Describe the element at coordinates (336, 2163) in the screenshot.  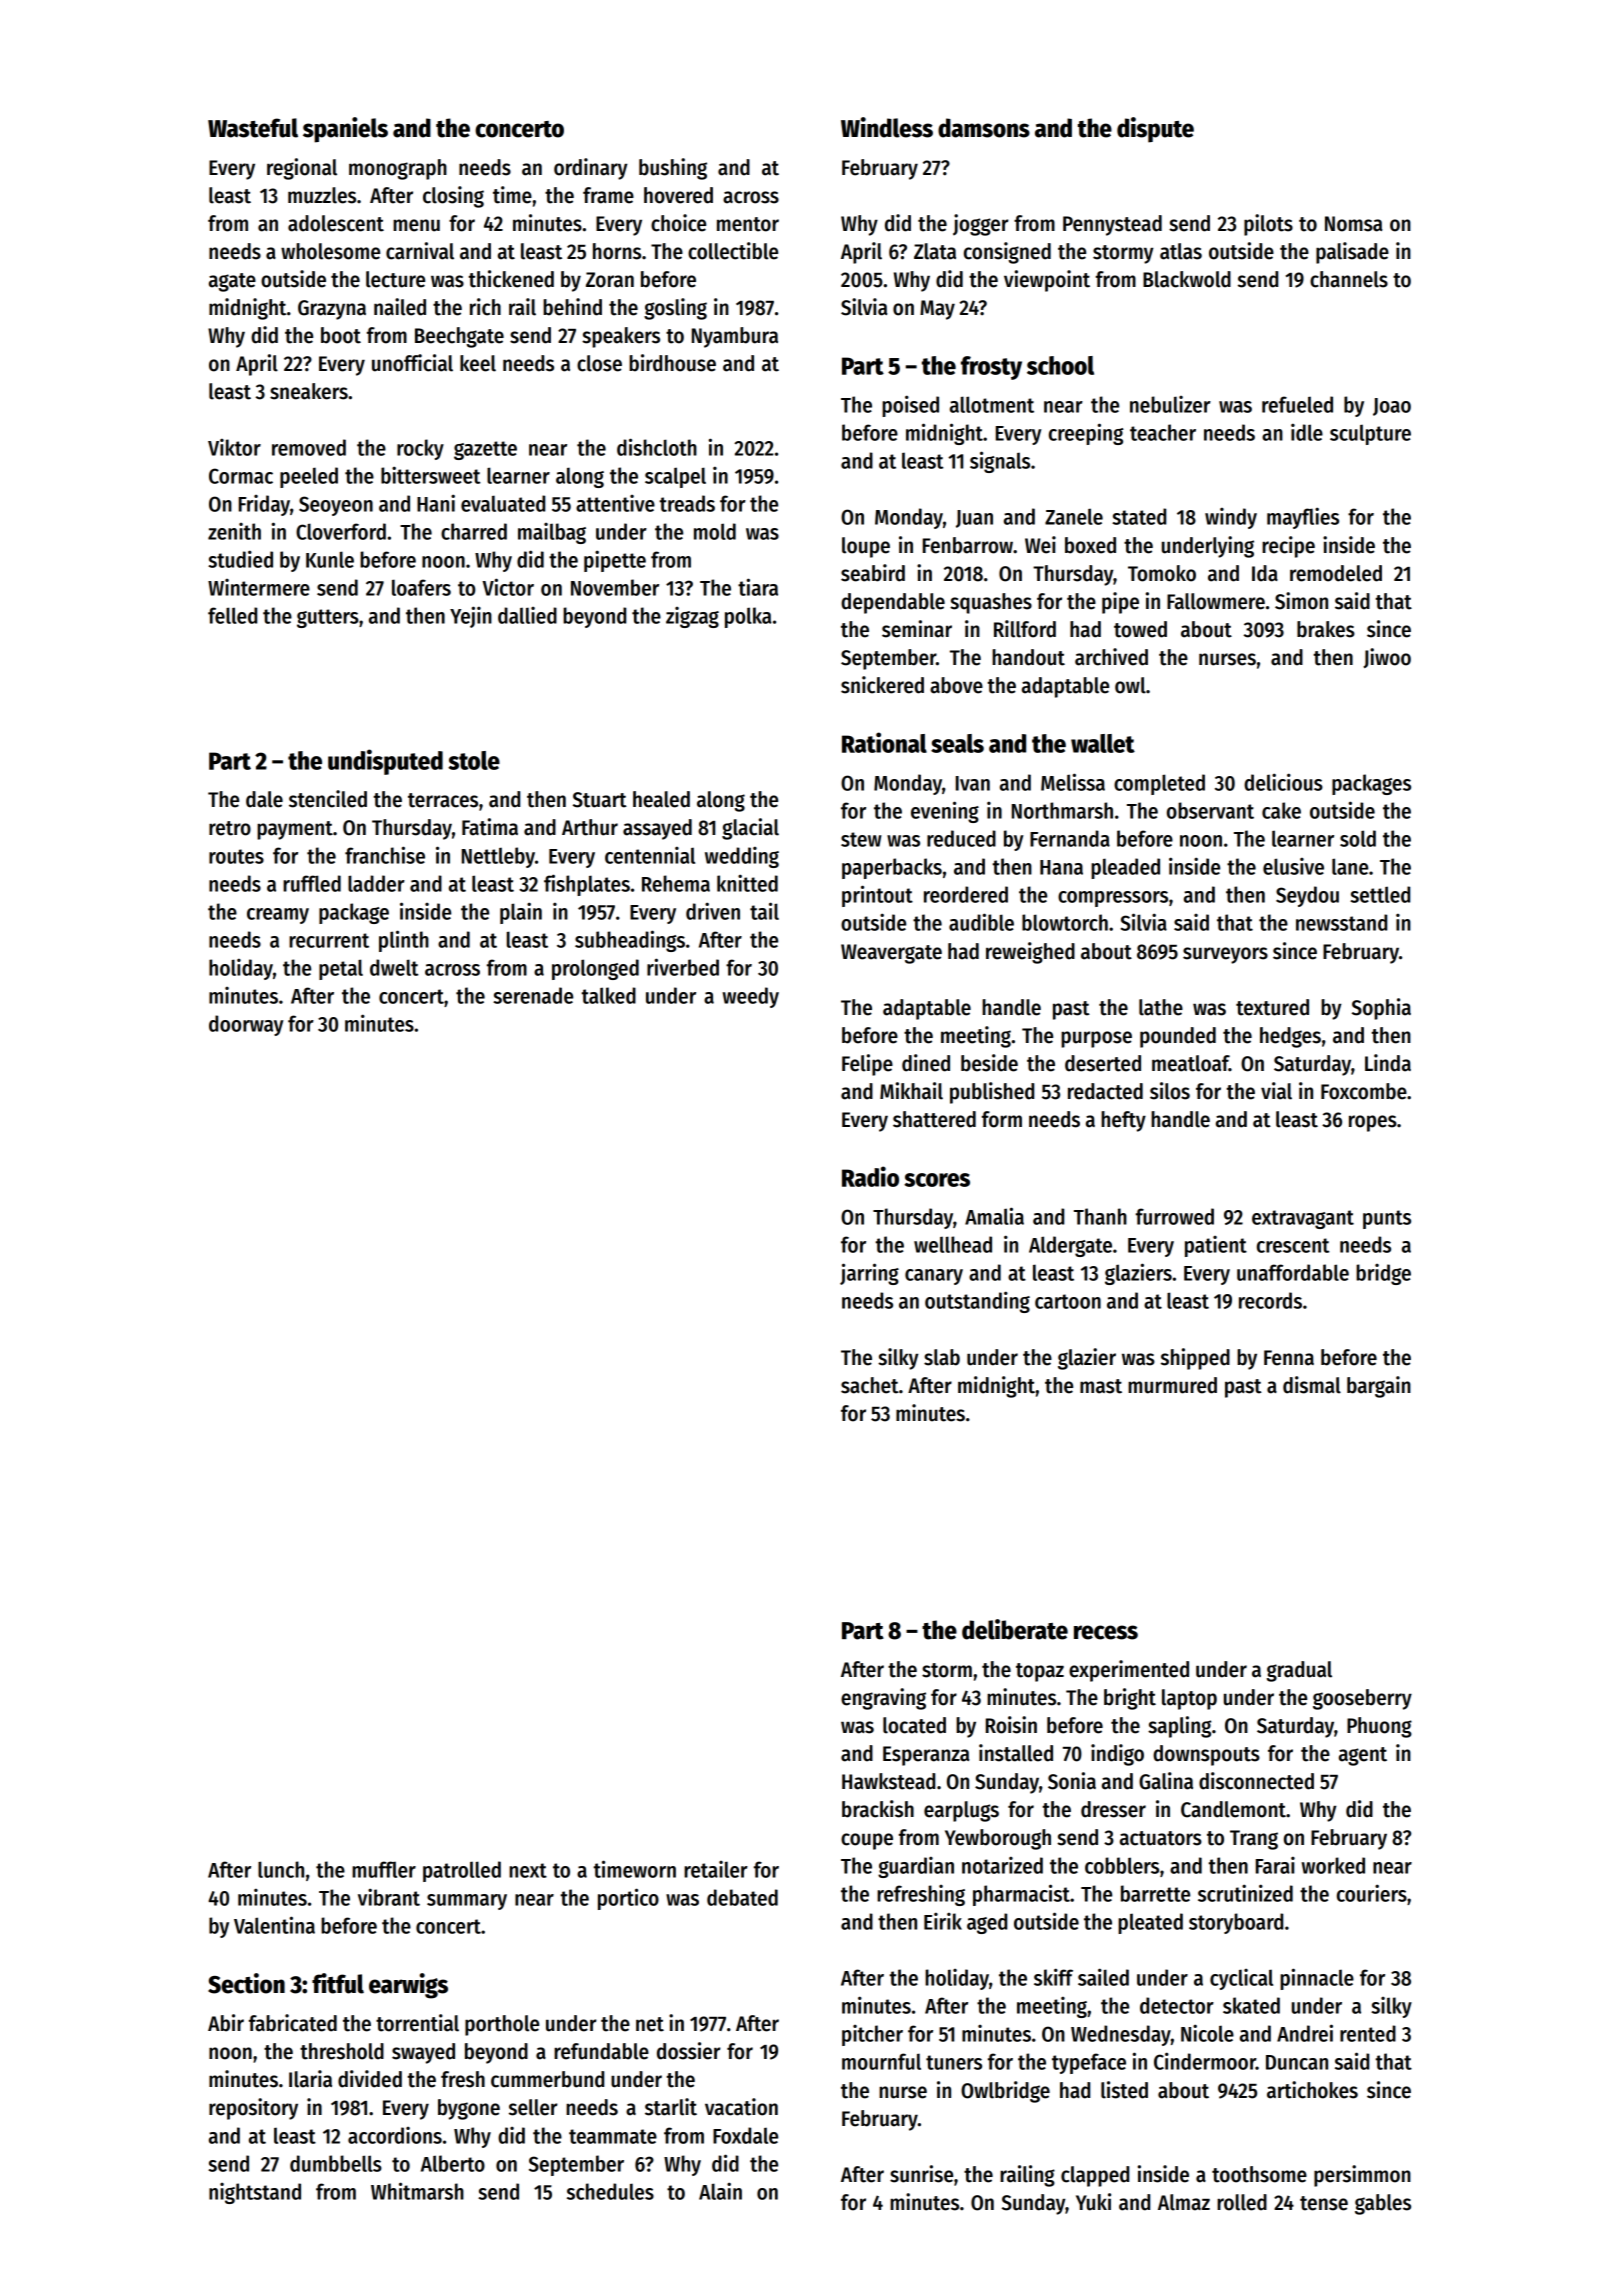
I see `dumbbells` at that location.
